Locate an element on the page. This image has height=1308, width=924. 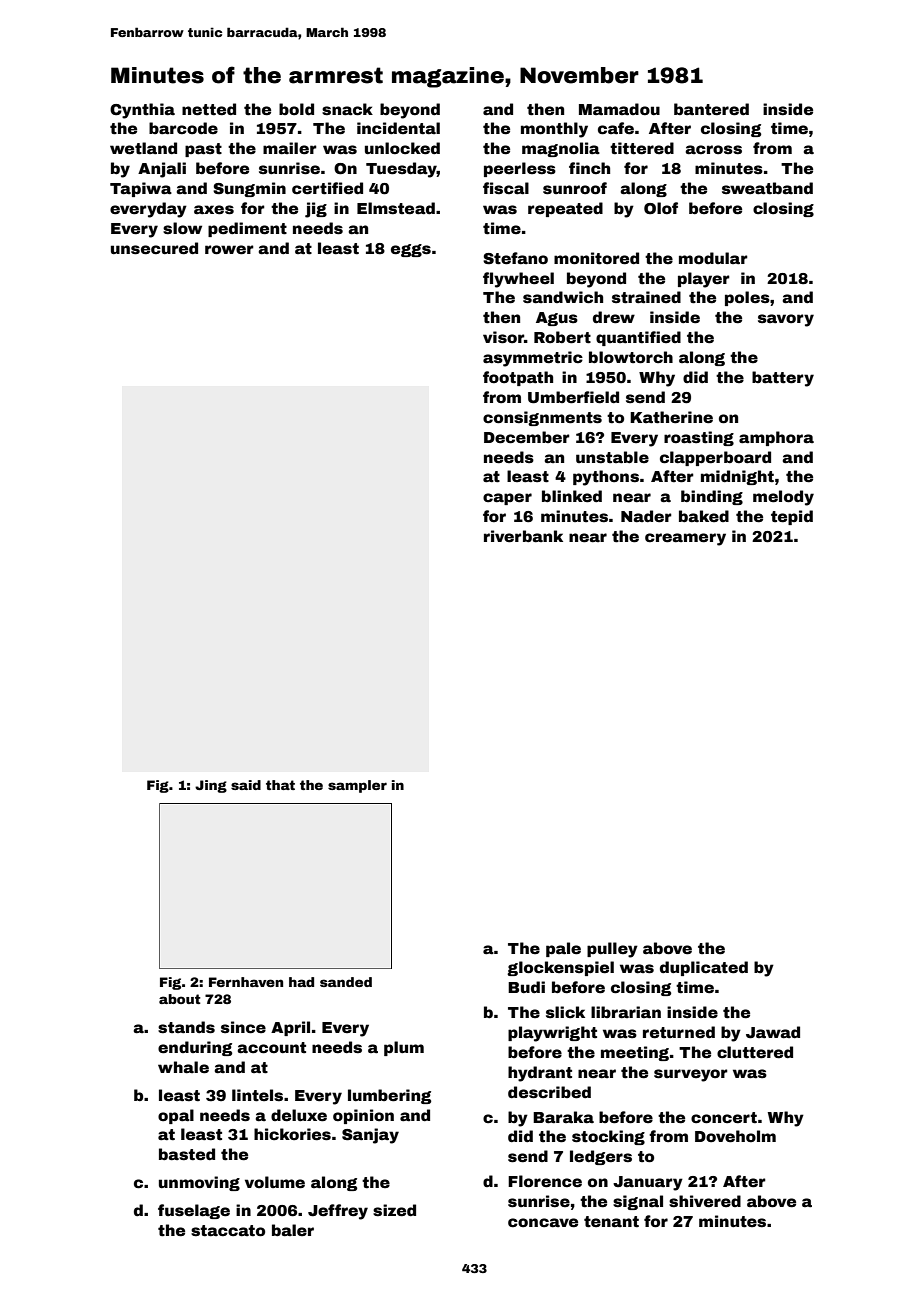
Katherine is located at coordinates (671, 417).
